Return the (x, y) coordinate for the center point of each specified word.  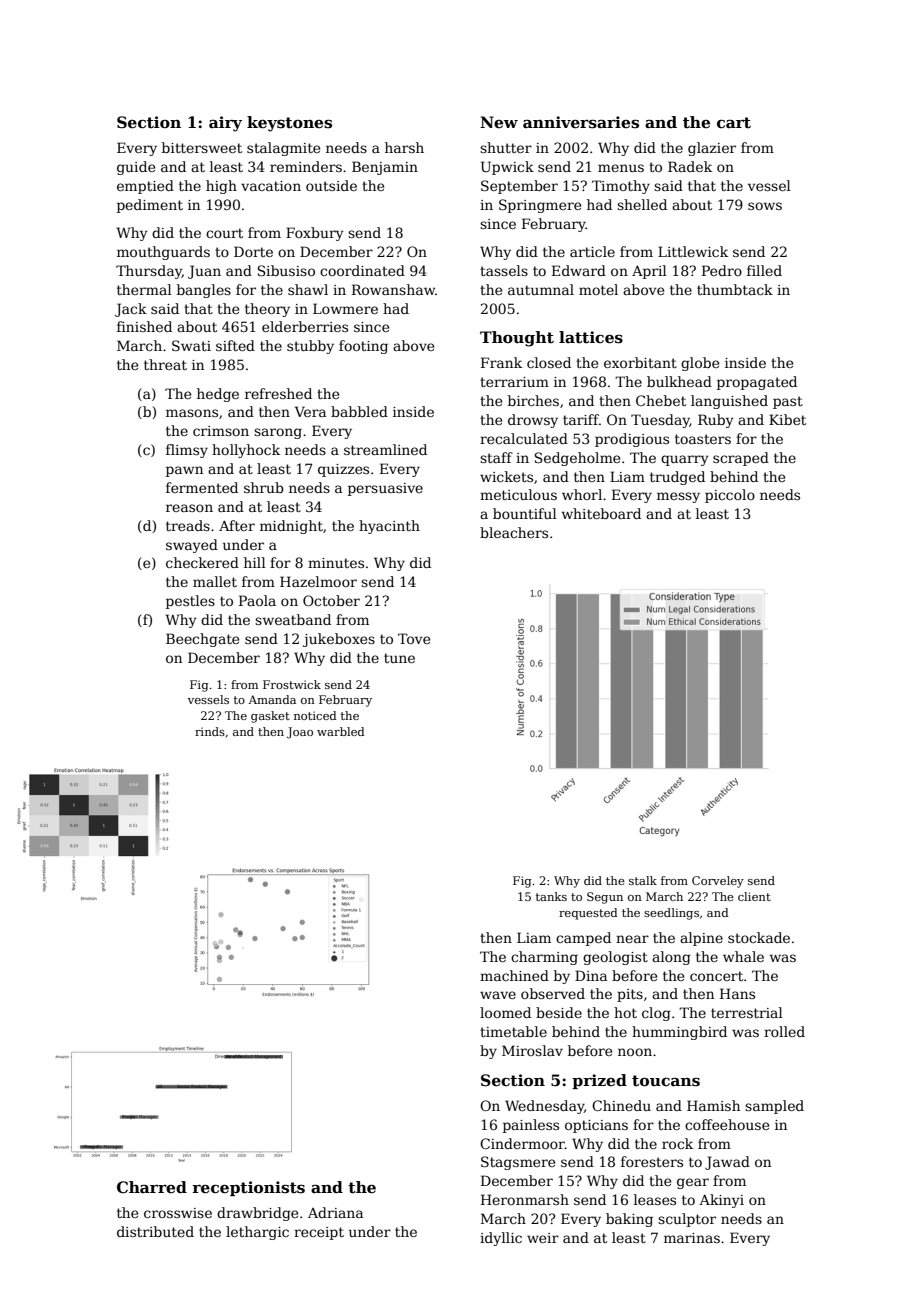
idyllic (501, 1239)
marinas (692, 1238)
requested (588, 914)
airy (225, 124)
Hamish (713, 1105)
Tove (414, 638)
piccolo (730, 496)
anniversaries (581, 122)
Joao (300, 733)
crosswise (178, 1213)
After (237, 525)
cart (734, 123)
